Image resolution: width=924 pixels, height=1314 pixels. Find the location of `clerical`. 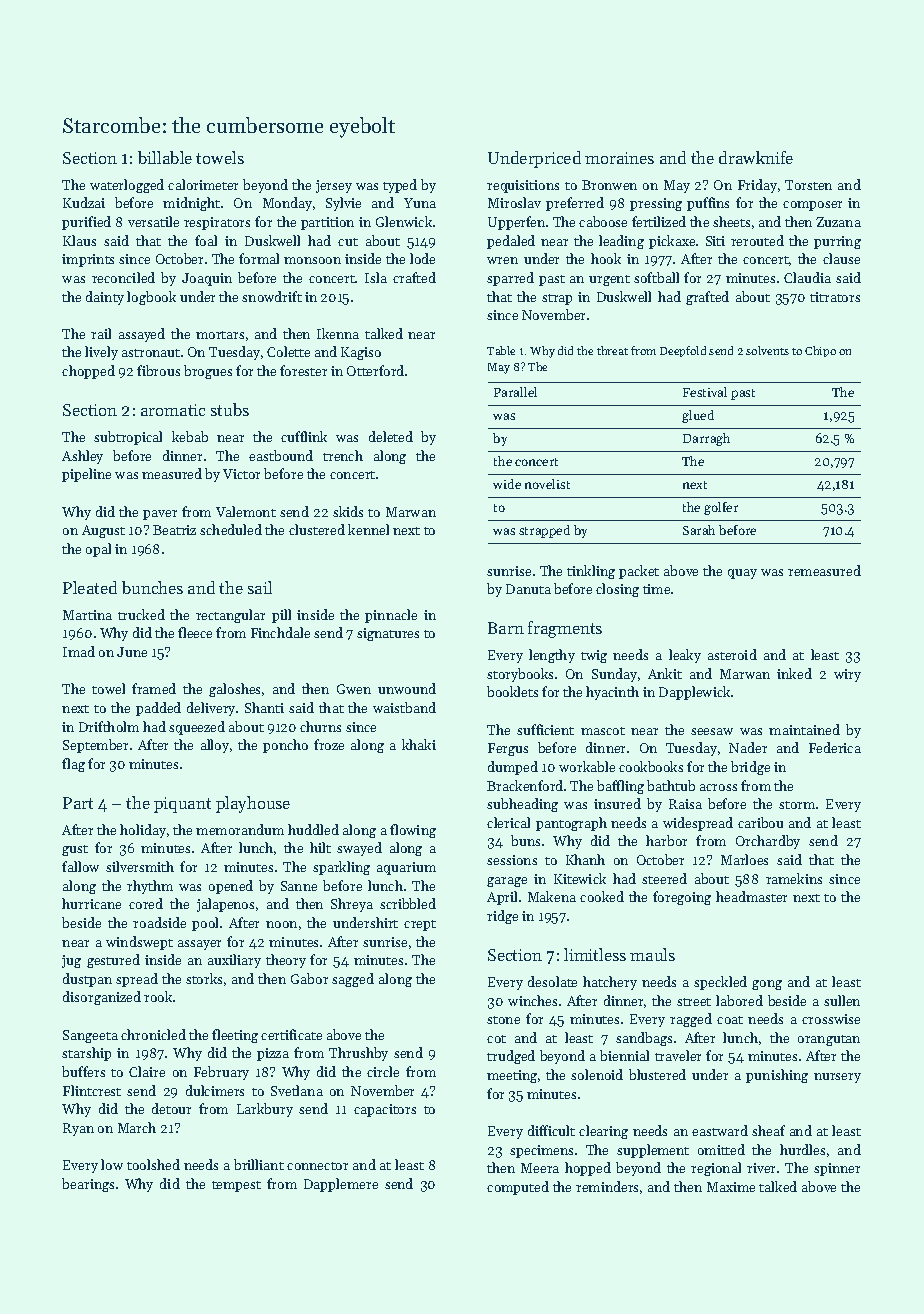

clerical is located at coordinates (508, 822).
